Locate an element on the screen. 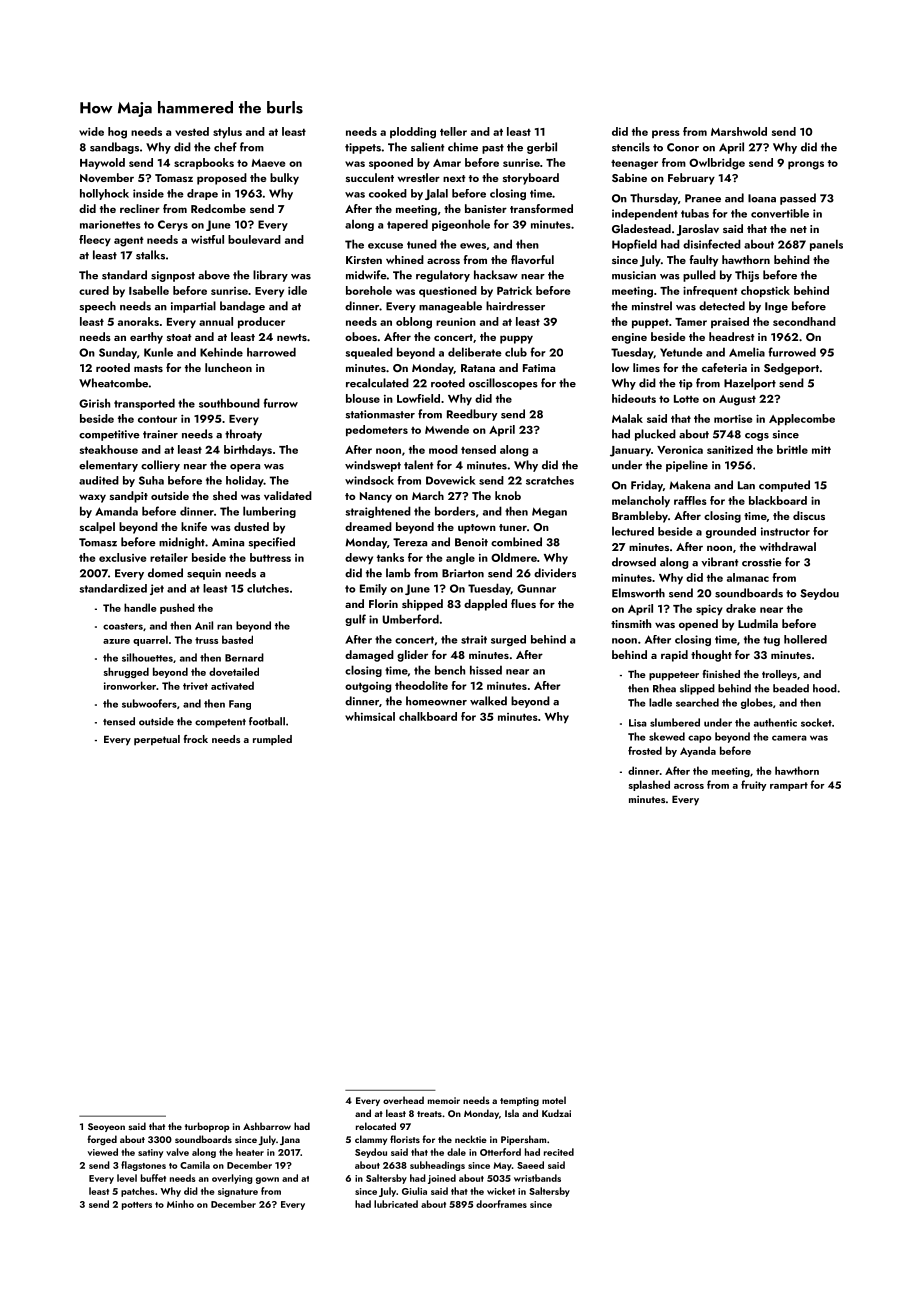  banister is located at coordinates (486, 208).
